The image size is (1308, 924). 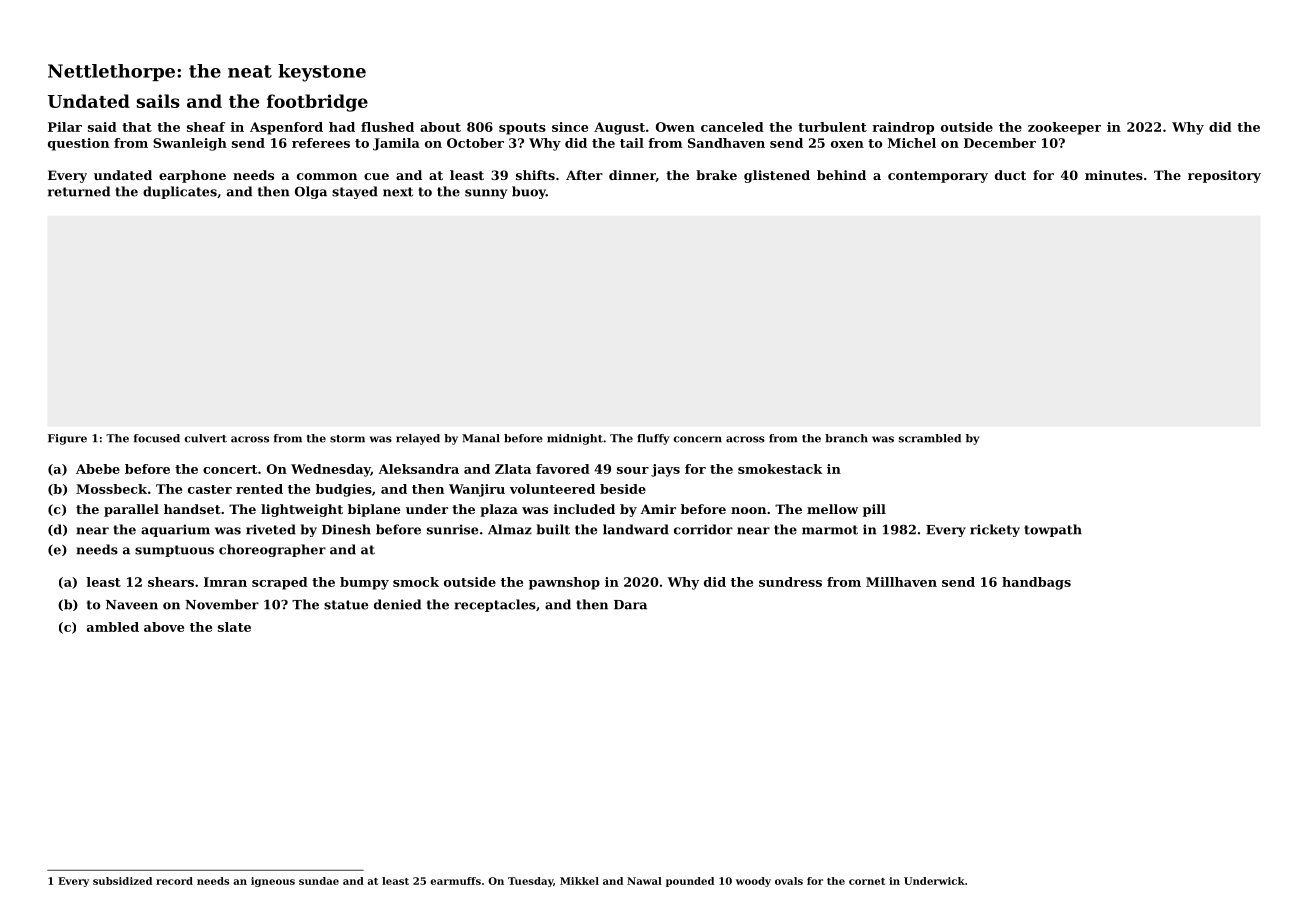 What do you see at coordinates (1114, 175) in the document?
I see `minutes` at bounding box center [1114, 175].
